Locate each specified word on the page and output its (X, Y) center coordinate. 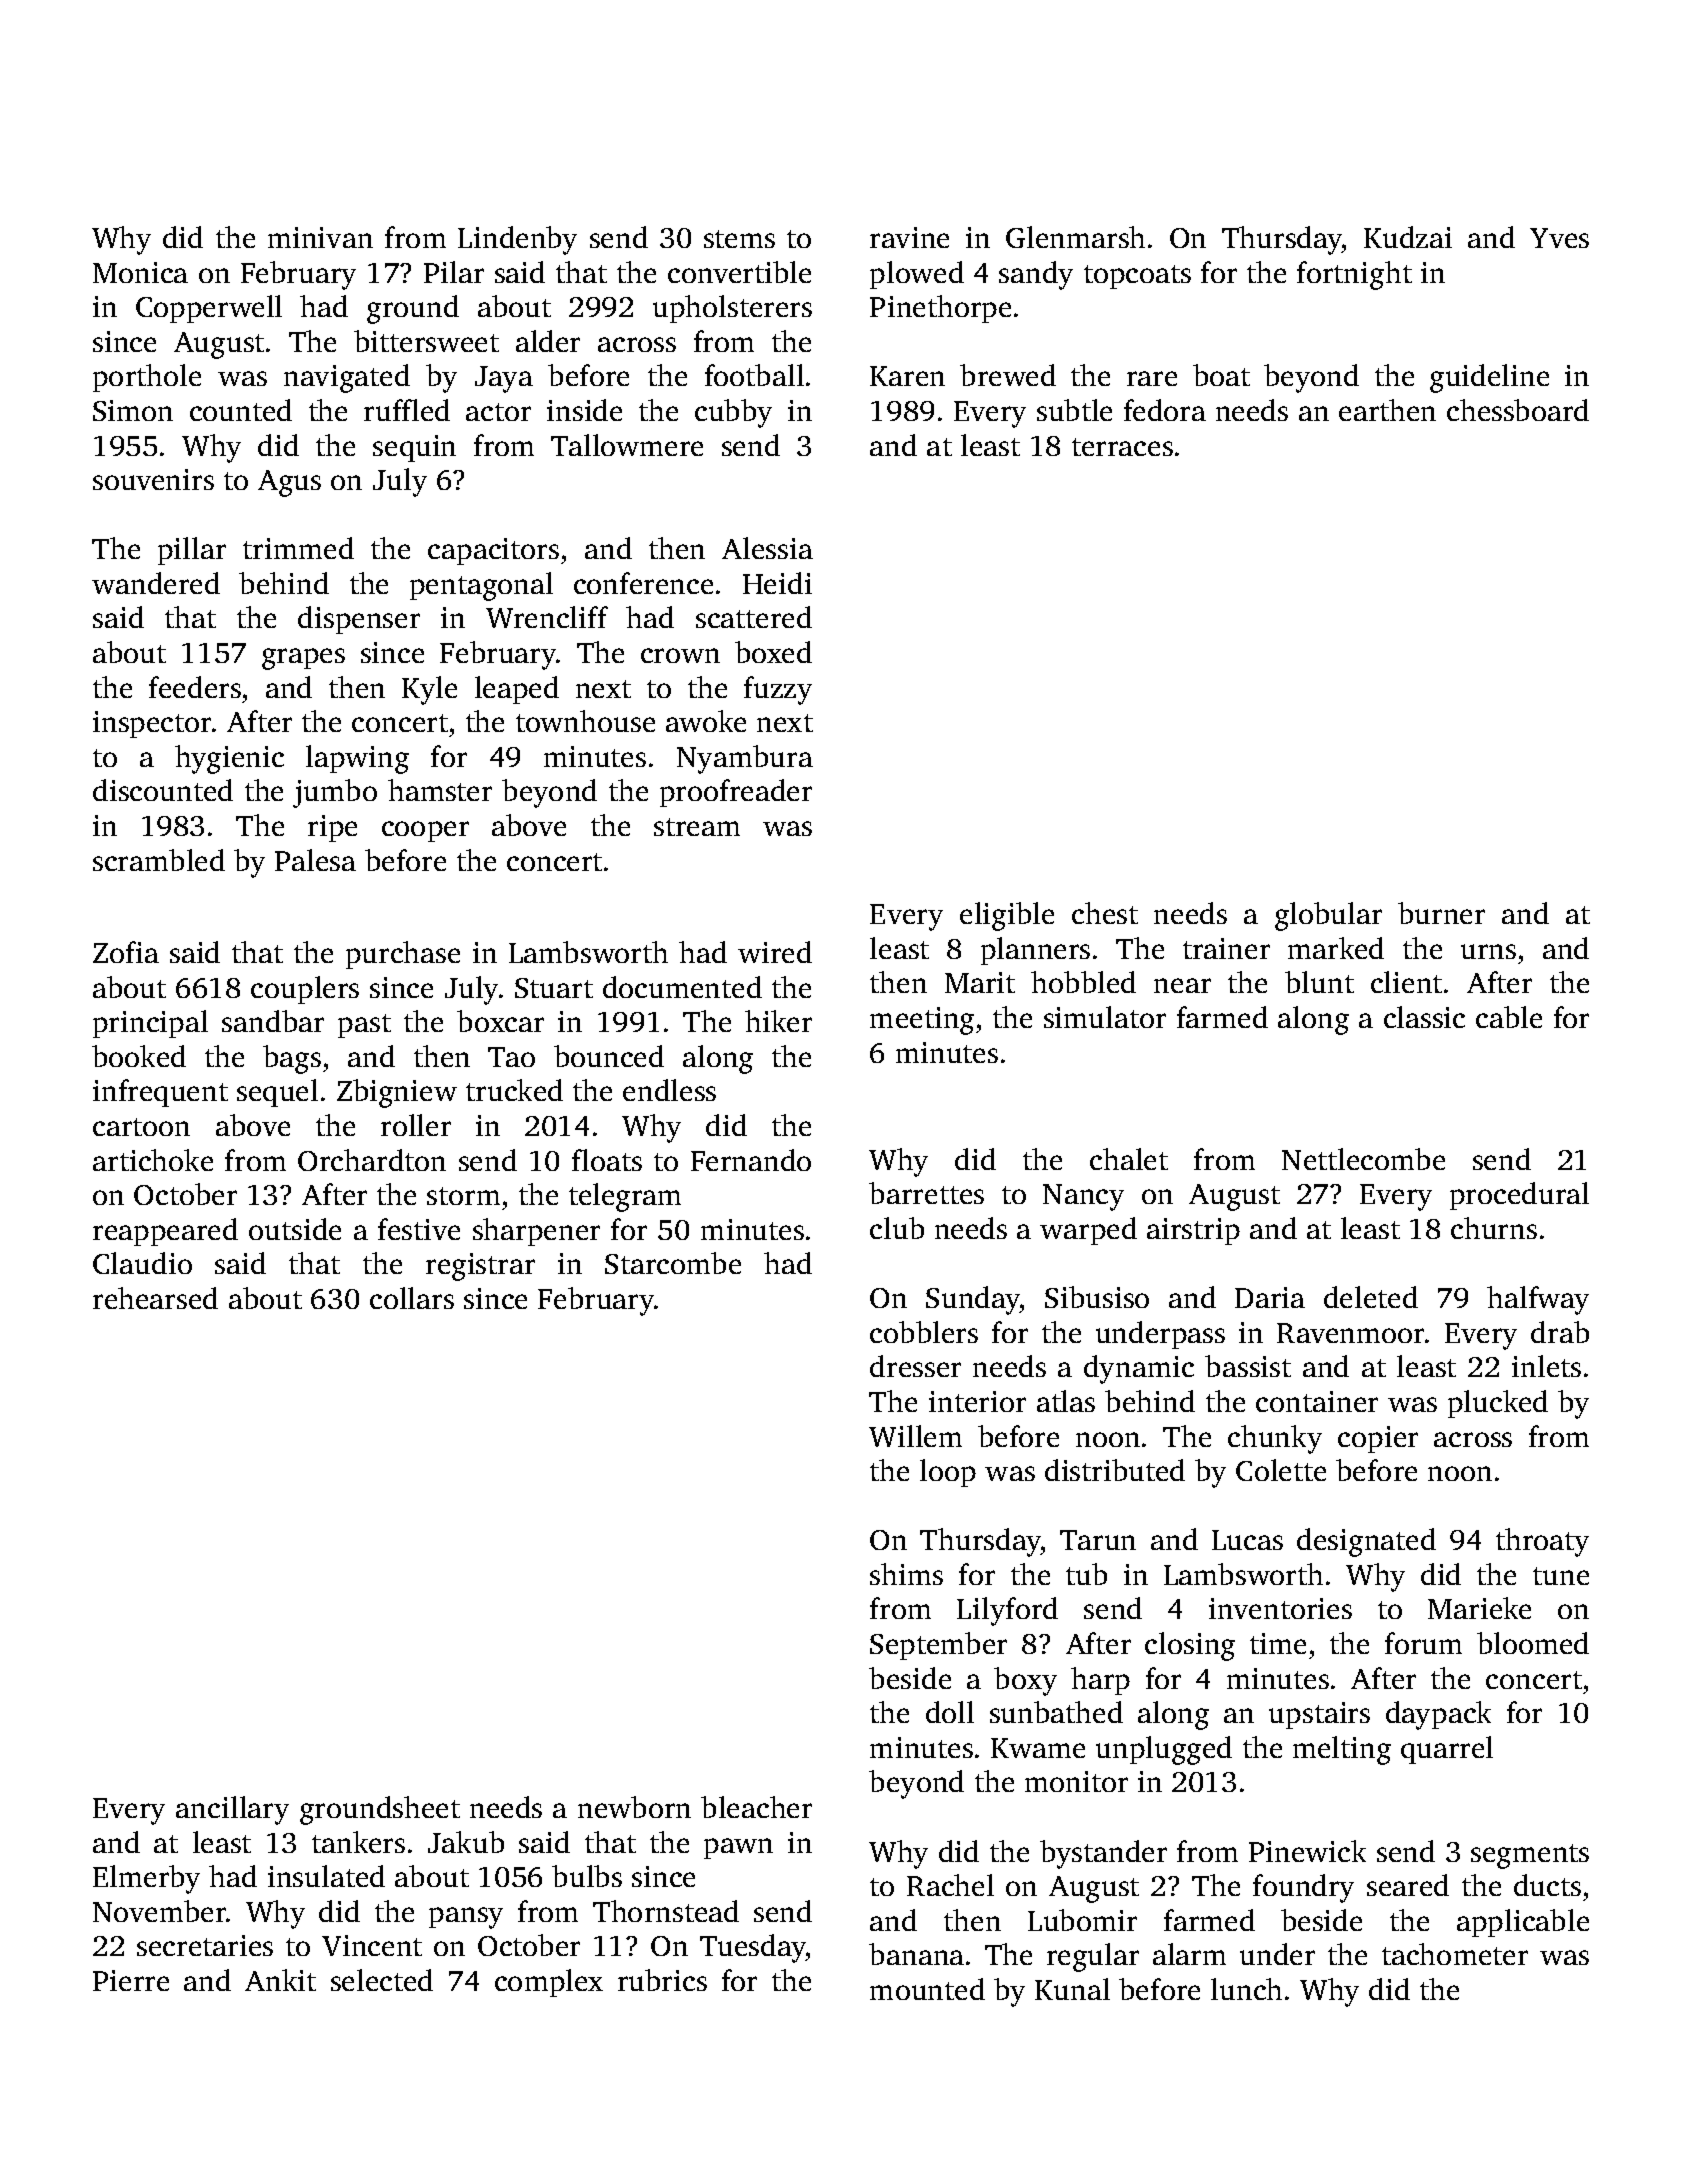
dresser (915, 1366)
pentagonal (481, 586)
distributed (1115, 1470)
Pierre (131, 1980)
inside (584, 410)
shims (906, 1574)
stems (739, 239)
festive (419, 1229)
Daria (1270, 1297)
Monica (140, 272)
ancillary (232, 1810)
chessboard (1518, 410)
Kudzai (1408, 237)
